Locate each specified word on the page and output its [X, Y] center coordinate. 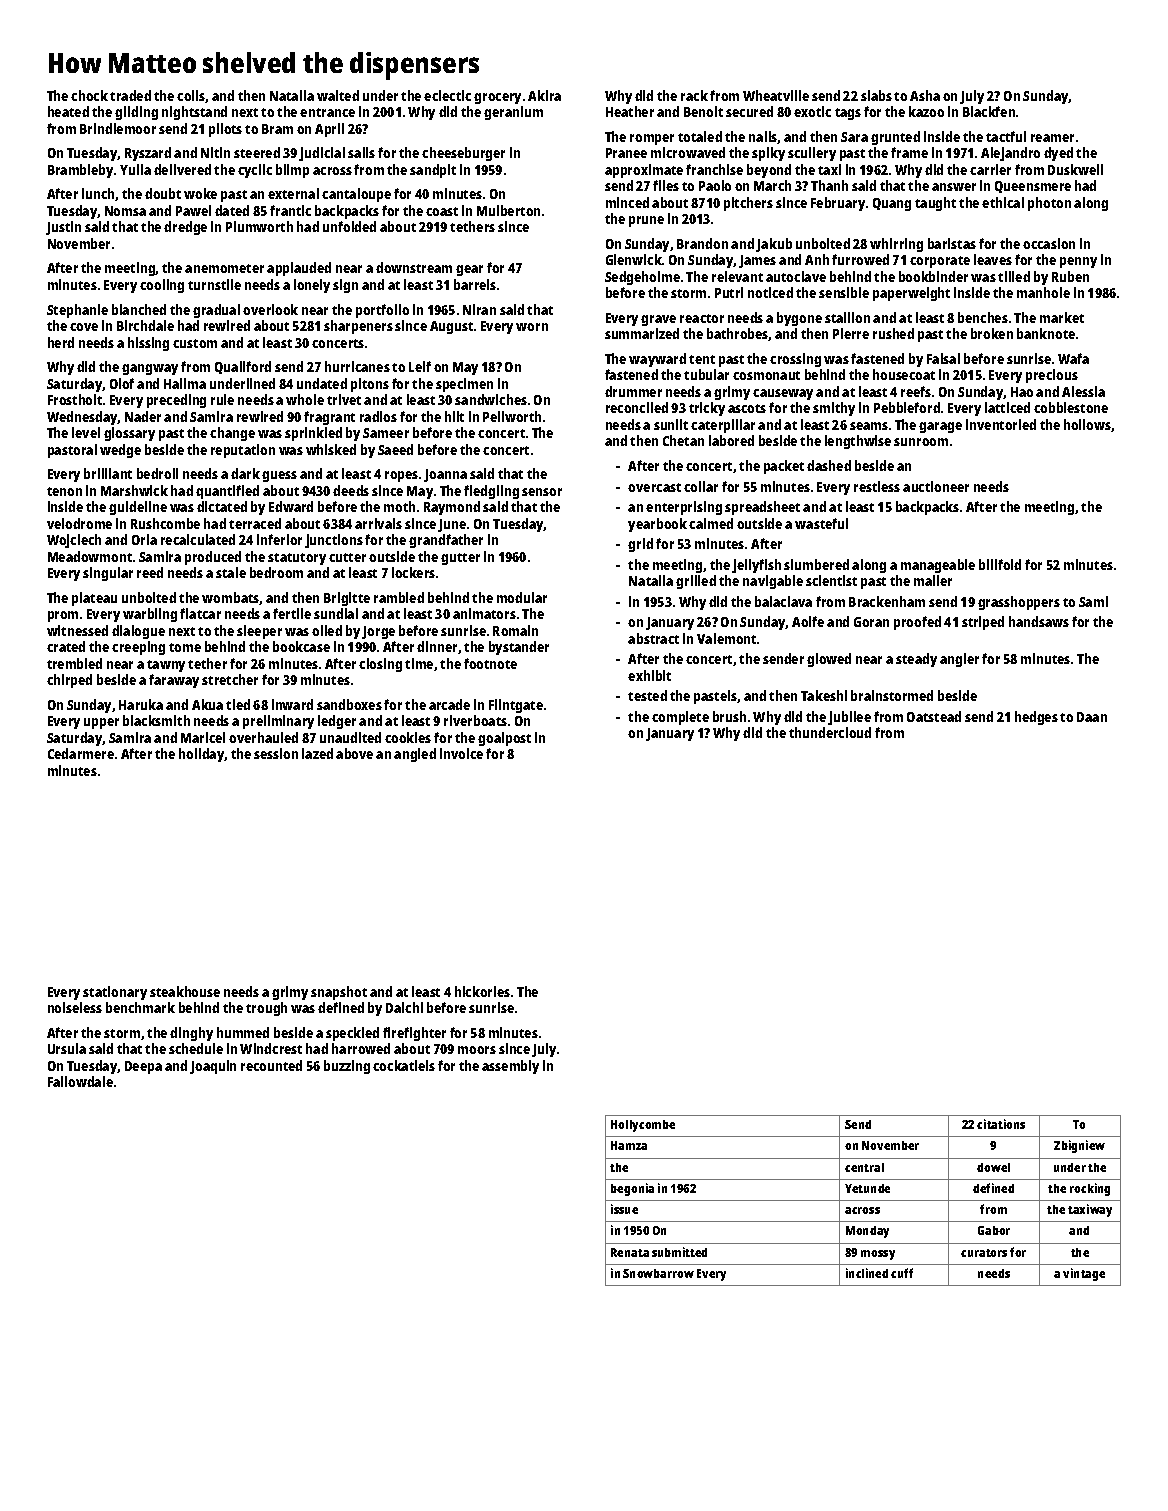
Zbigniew [1079, 1146]
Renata [630, 1252]
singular [108, 574]
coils [191, 96]
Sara [854, 137]
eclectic [447, 95]
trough [266, 1009]
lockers [413, 572]
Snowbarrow [658, 1273]
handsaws [1039, 621]
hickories [482, 991]
